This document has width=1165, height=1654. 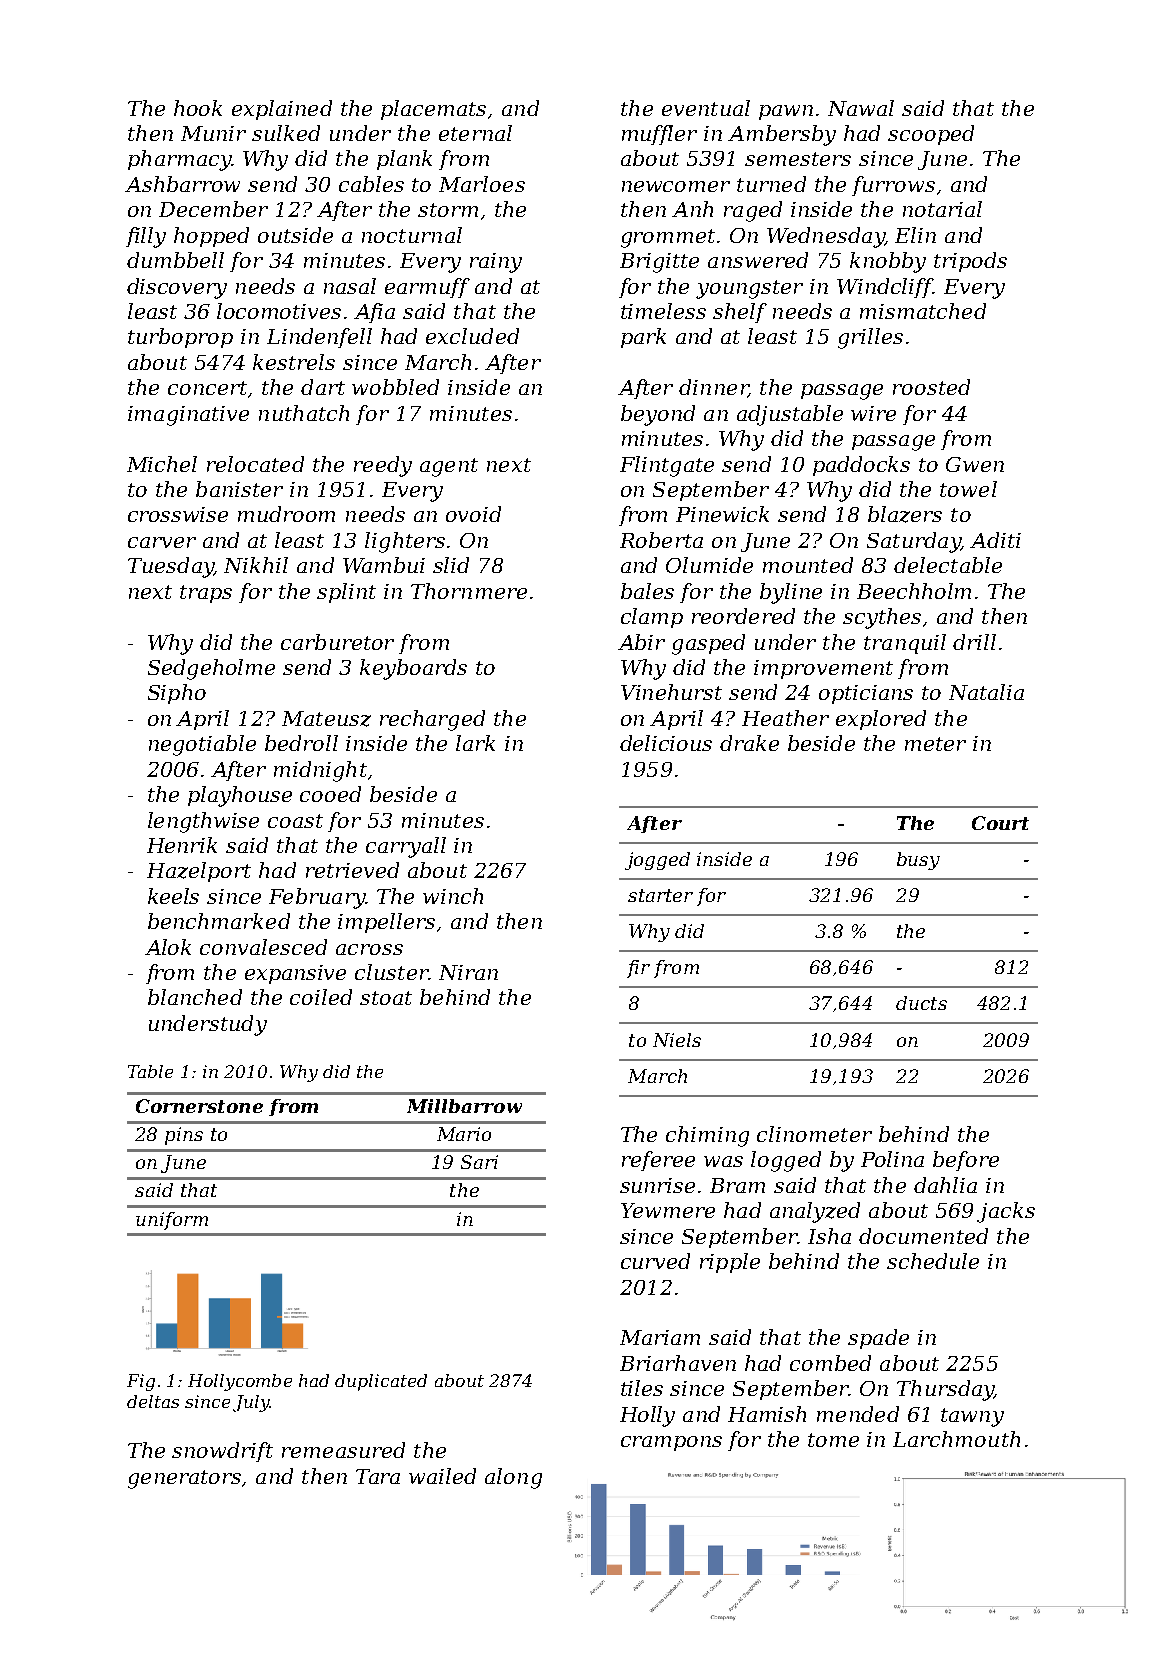 What do you see at coordinates (433, 110) in the document?
I see `placemats` at bounding box center [433, 110].
